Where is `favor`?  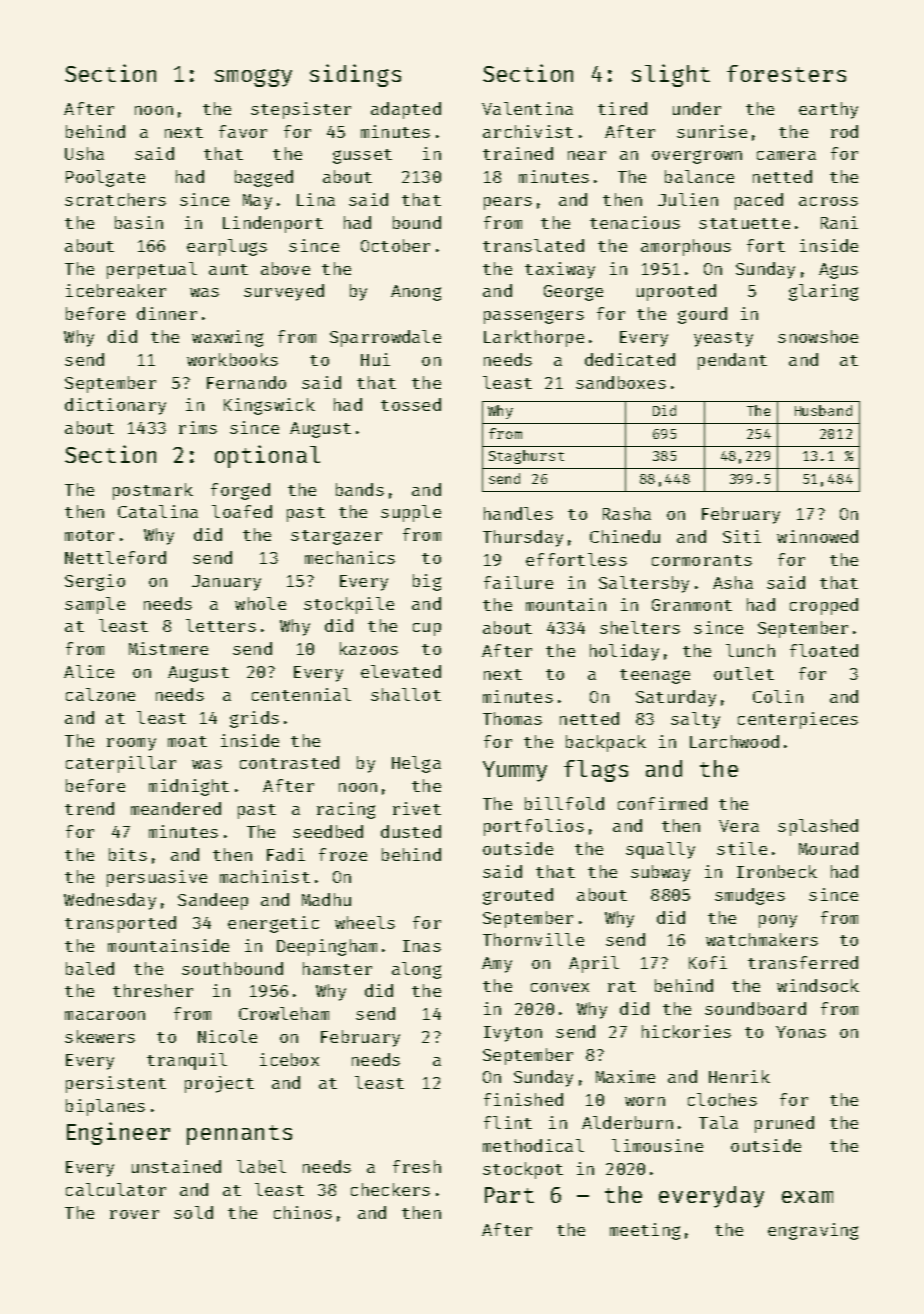 favor is located at coordinates (243, 131).
